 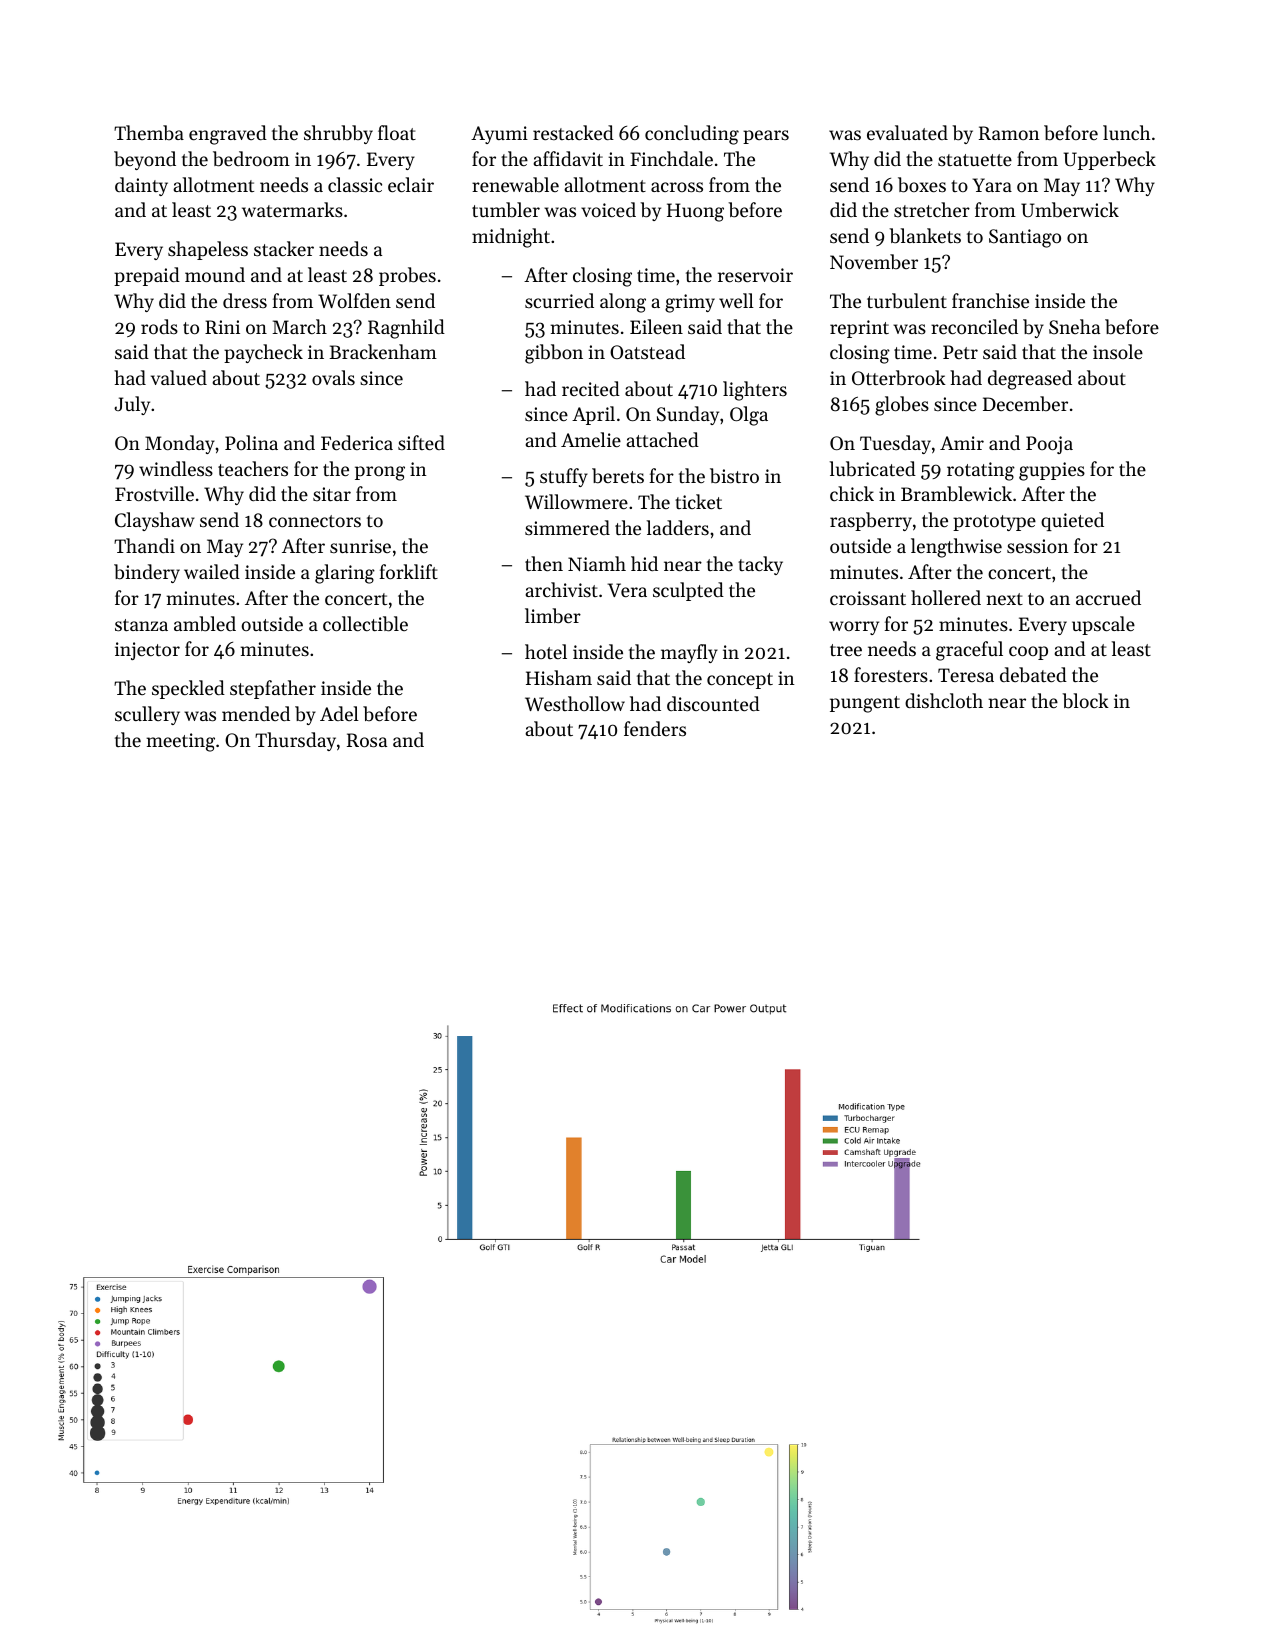 I want to click on meeting, so click(x=180, y=742).
